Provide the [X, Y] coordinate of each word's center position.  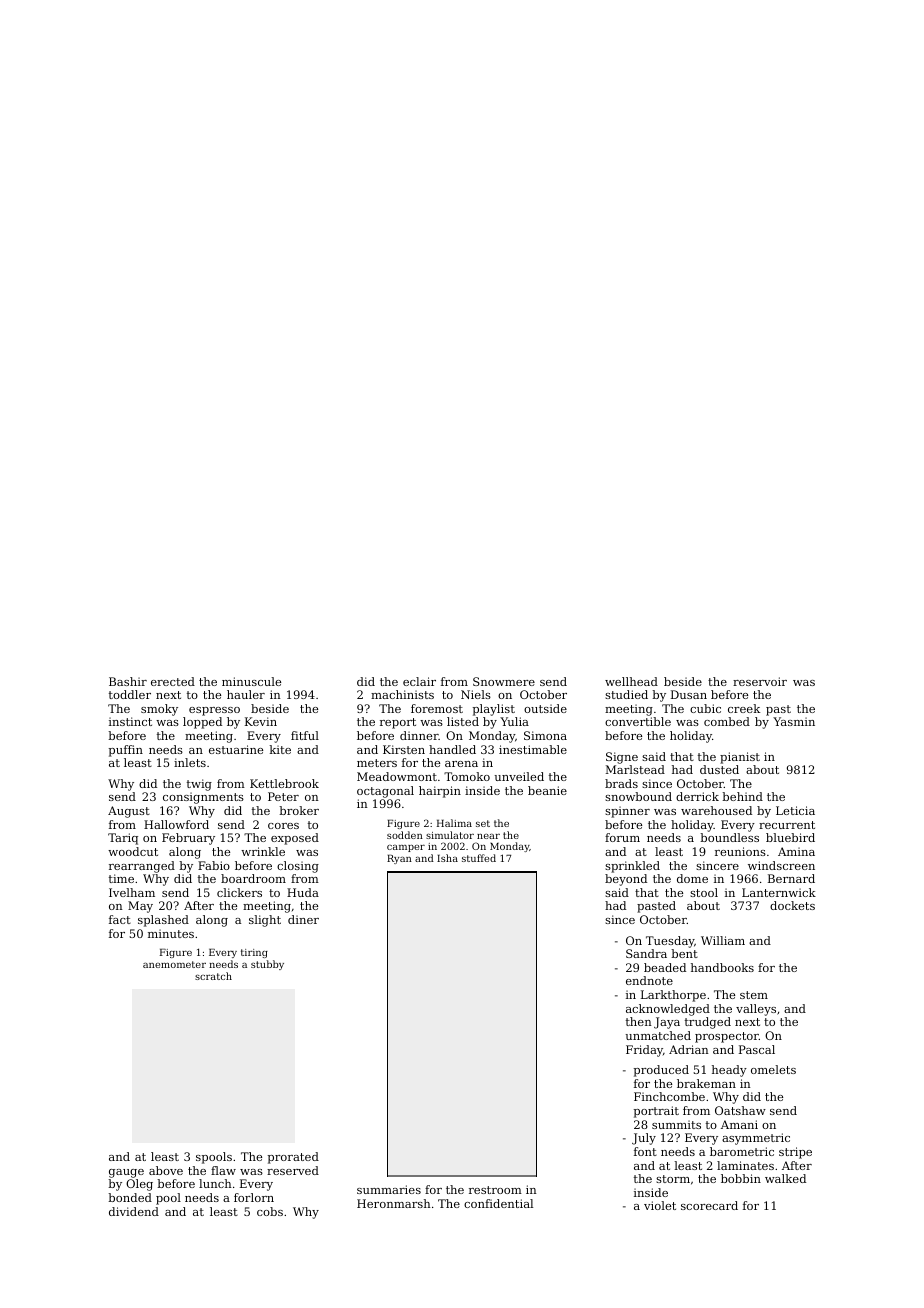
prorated [293, 1158]
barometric [742, 1151]
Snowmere [504, 681]
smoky [159, 710]
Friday [644, 1051]
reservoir [760, 681]
